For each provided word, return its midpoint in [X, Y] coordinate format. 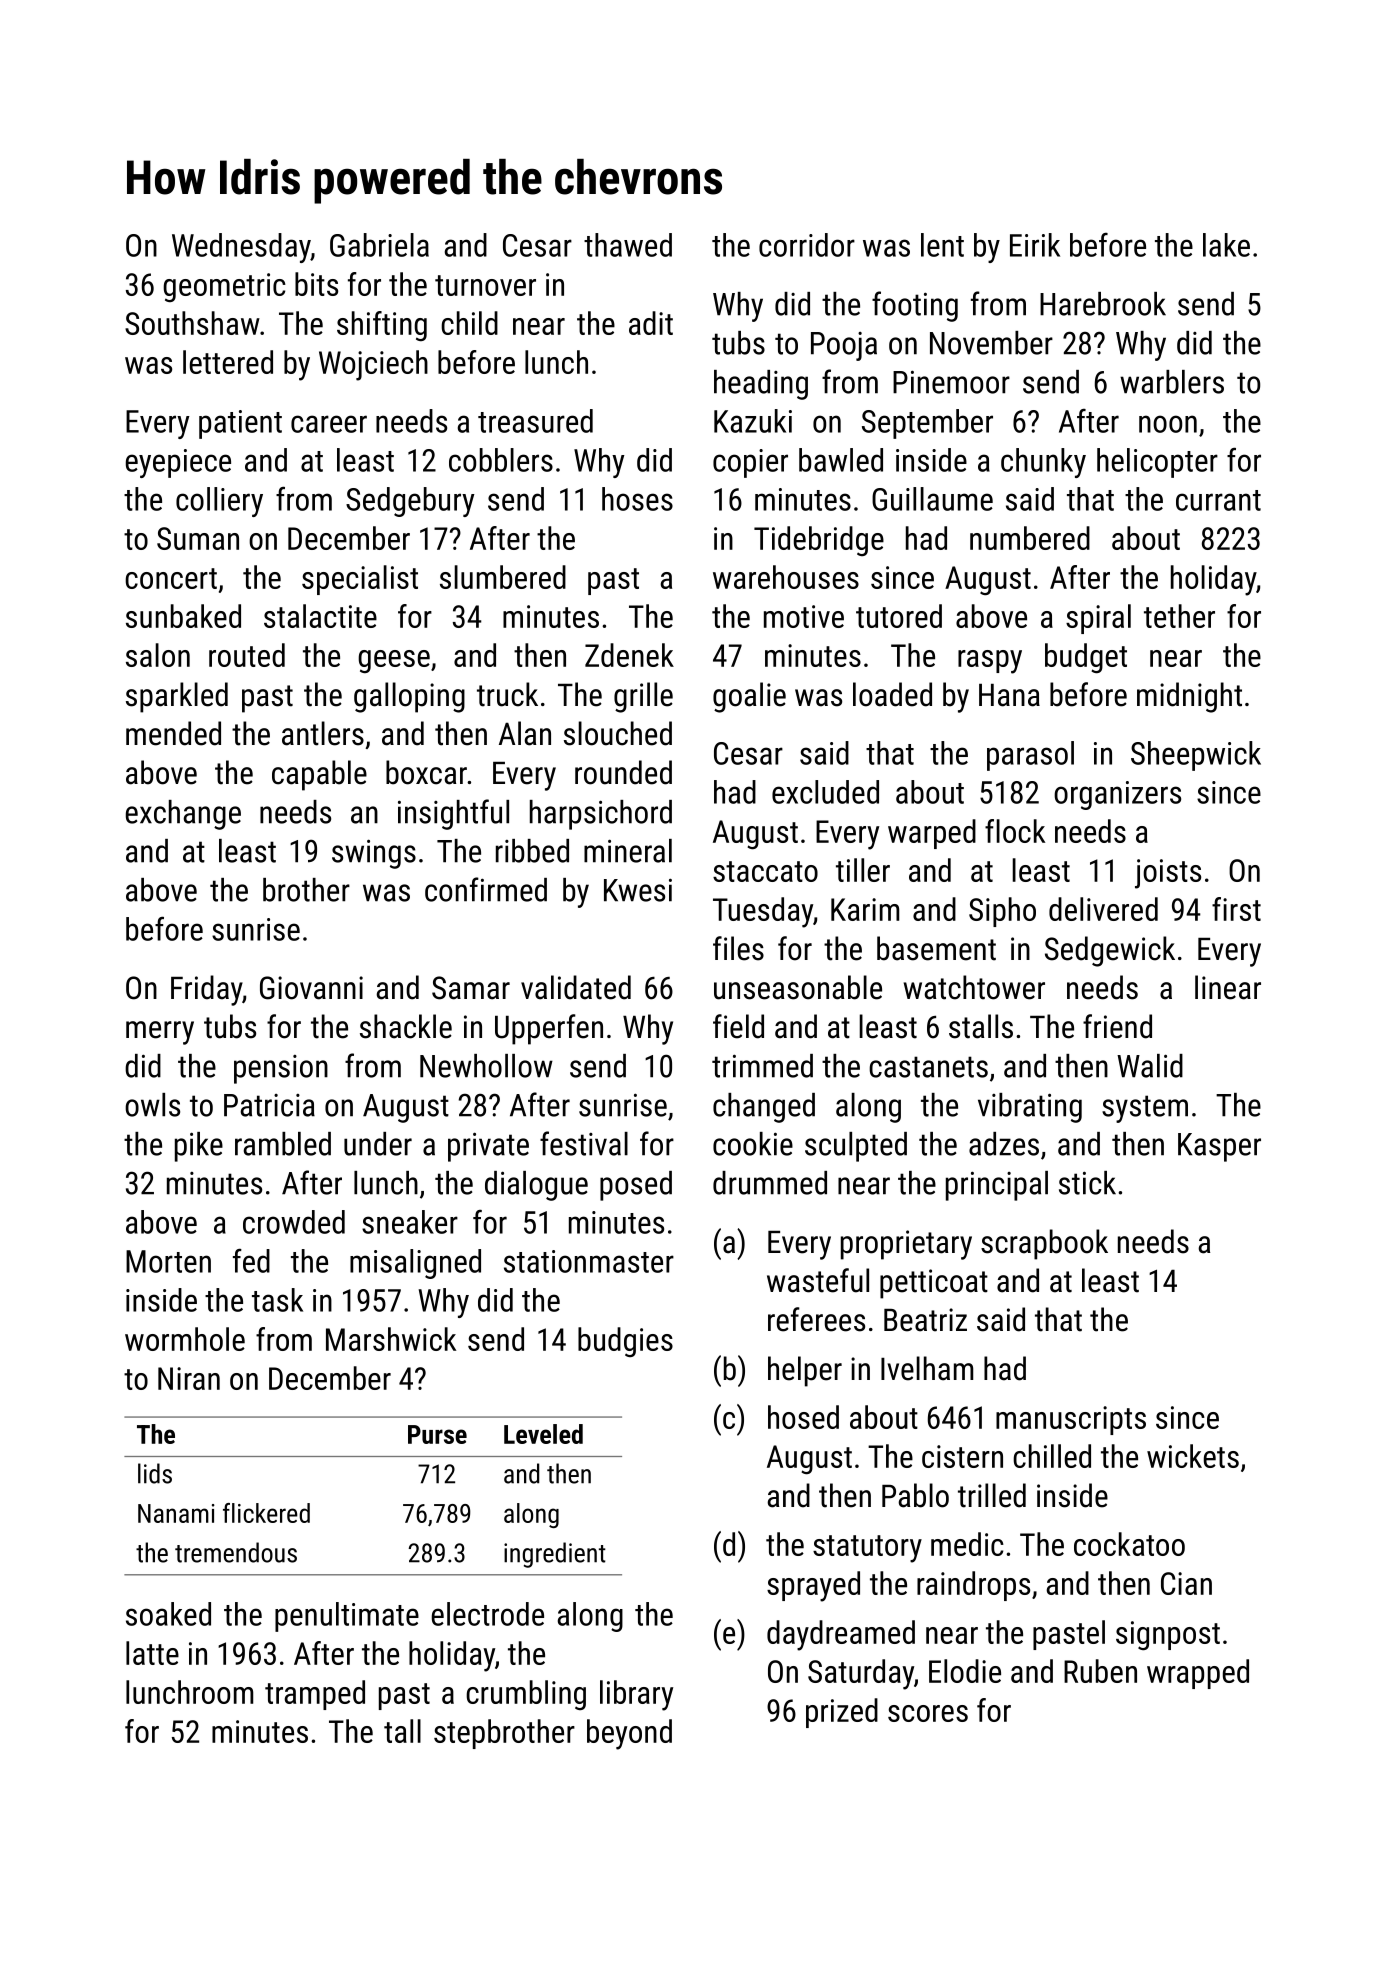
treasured [535, 421]
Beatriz [925, 1320]
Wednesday [241, 248]
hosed [803, 1417]
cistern [962, 1456]
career [329, 424]
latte [152, 1653]
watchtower [974, 987]
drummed [770, 1183]
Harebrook [1103, 304]
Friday [206, 990]
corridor [807, 245]
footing [915, 306]
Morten [168, 1261]
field [738, 1026]
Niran [189, 1378]
